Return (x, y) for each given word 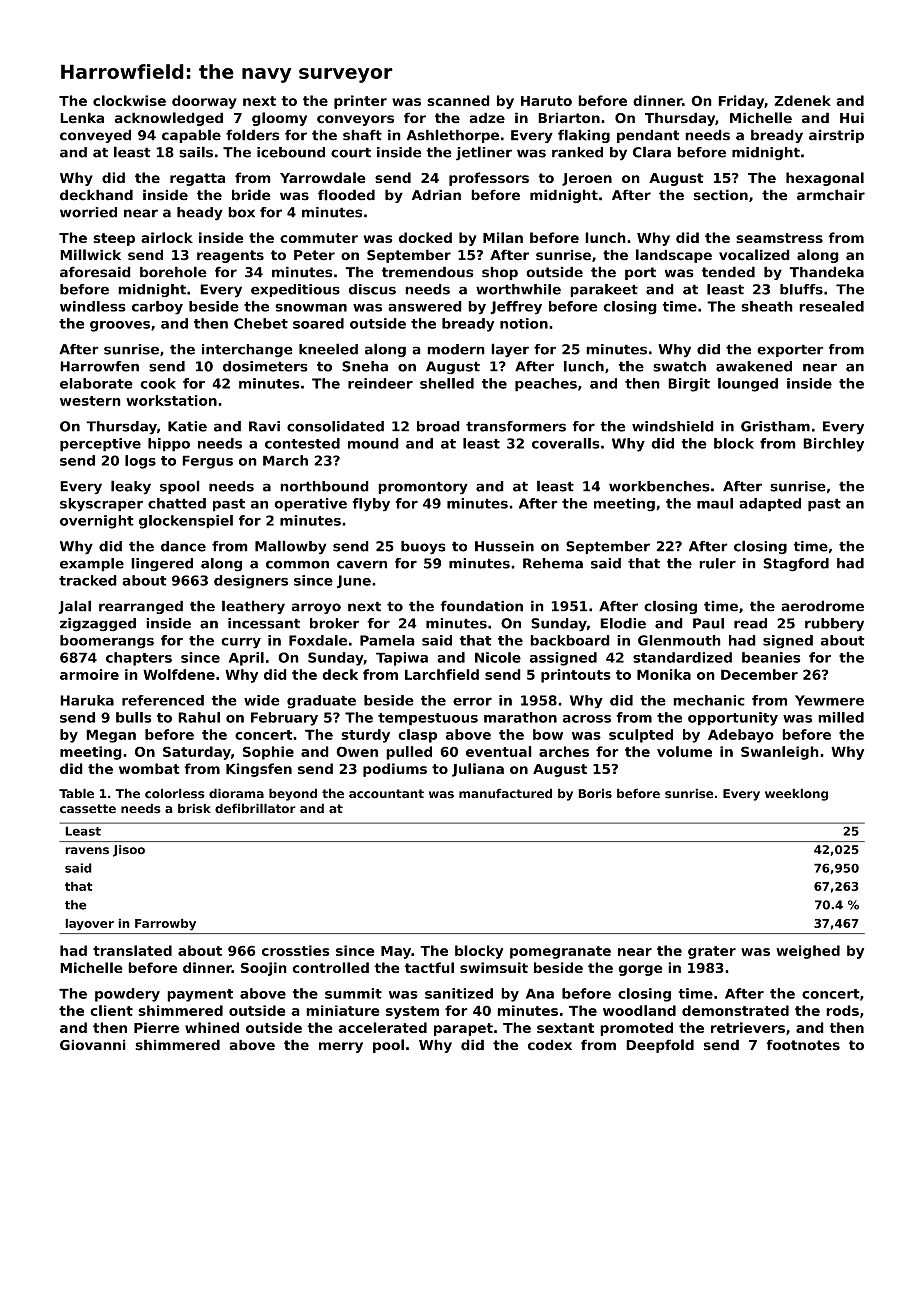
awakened (754, 366)
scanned (458, 100)
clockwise (129, 100)
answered (425, 306)
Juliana (478, 770)
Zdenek (802, 100)
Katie (187, 426)
